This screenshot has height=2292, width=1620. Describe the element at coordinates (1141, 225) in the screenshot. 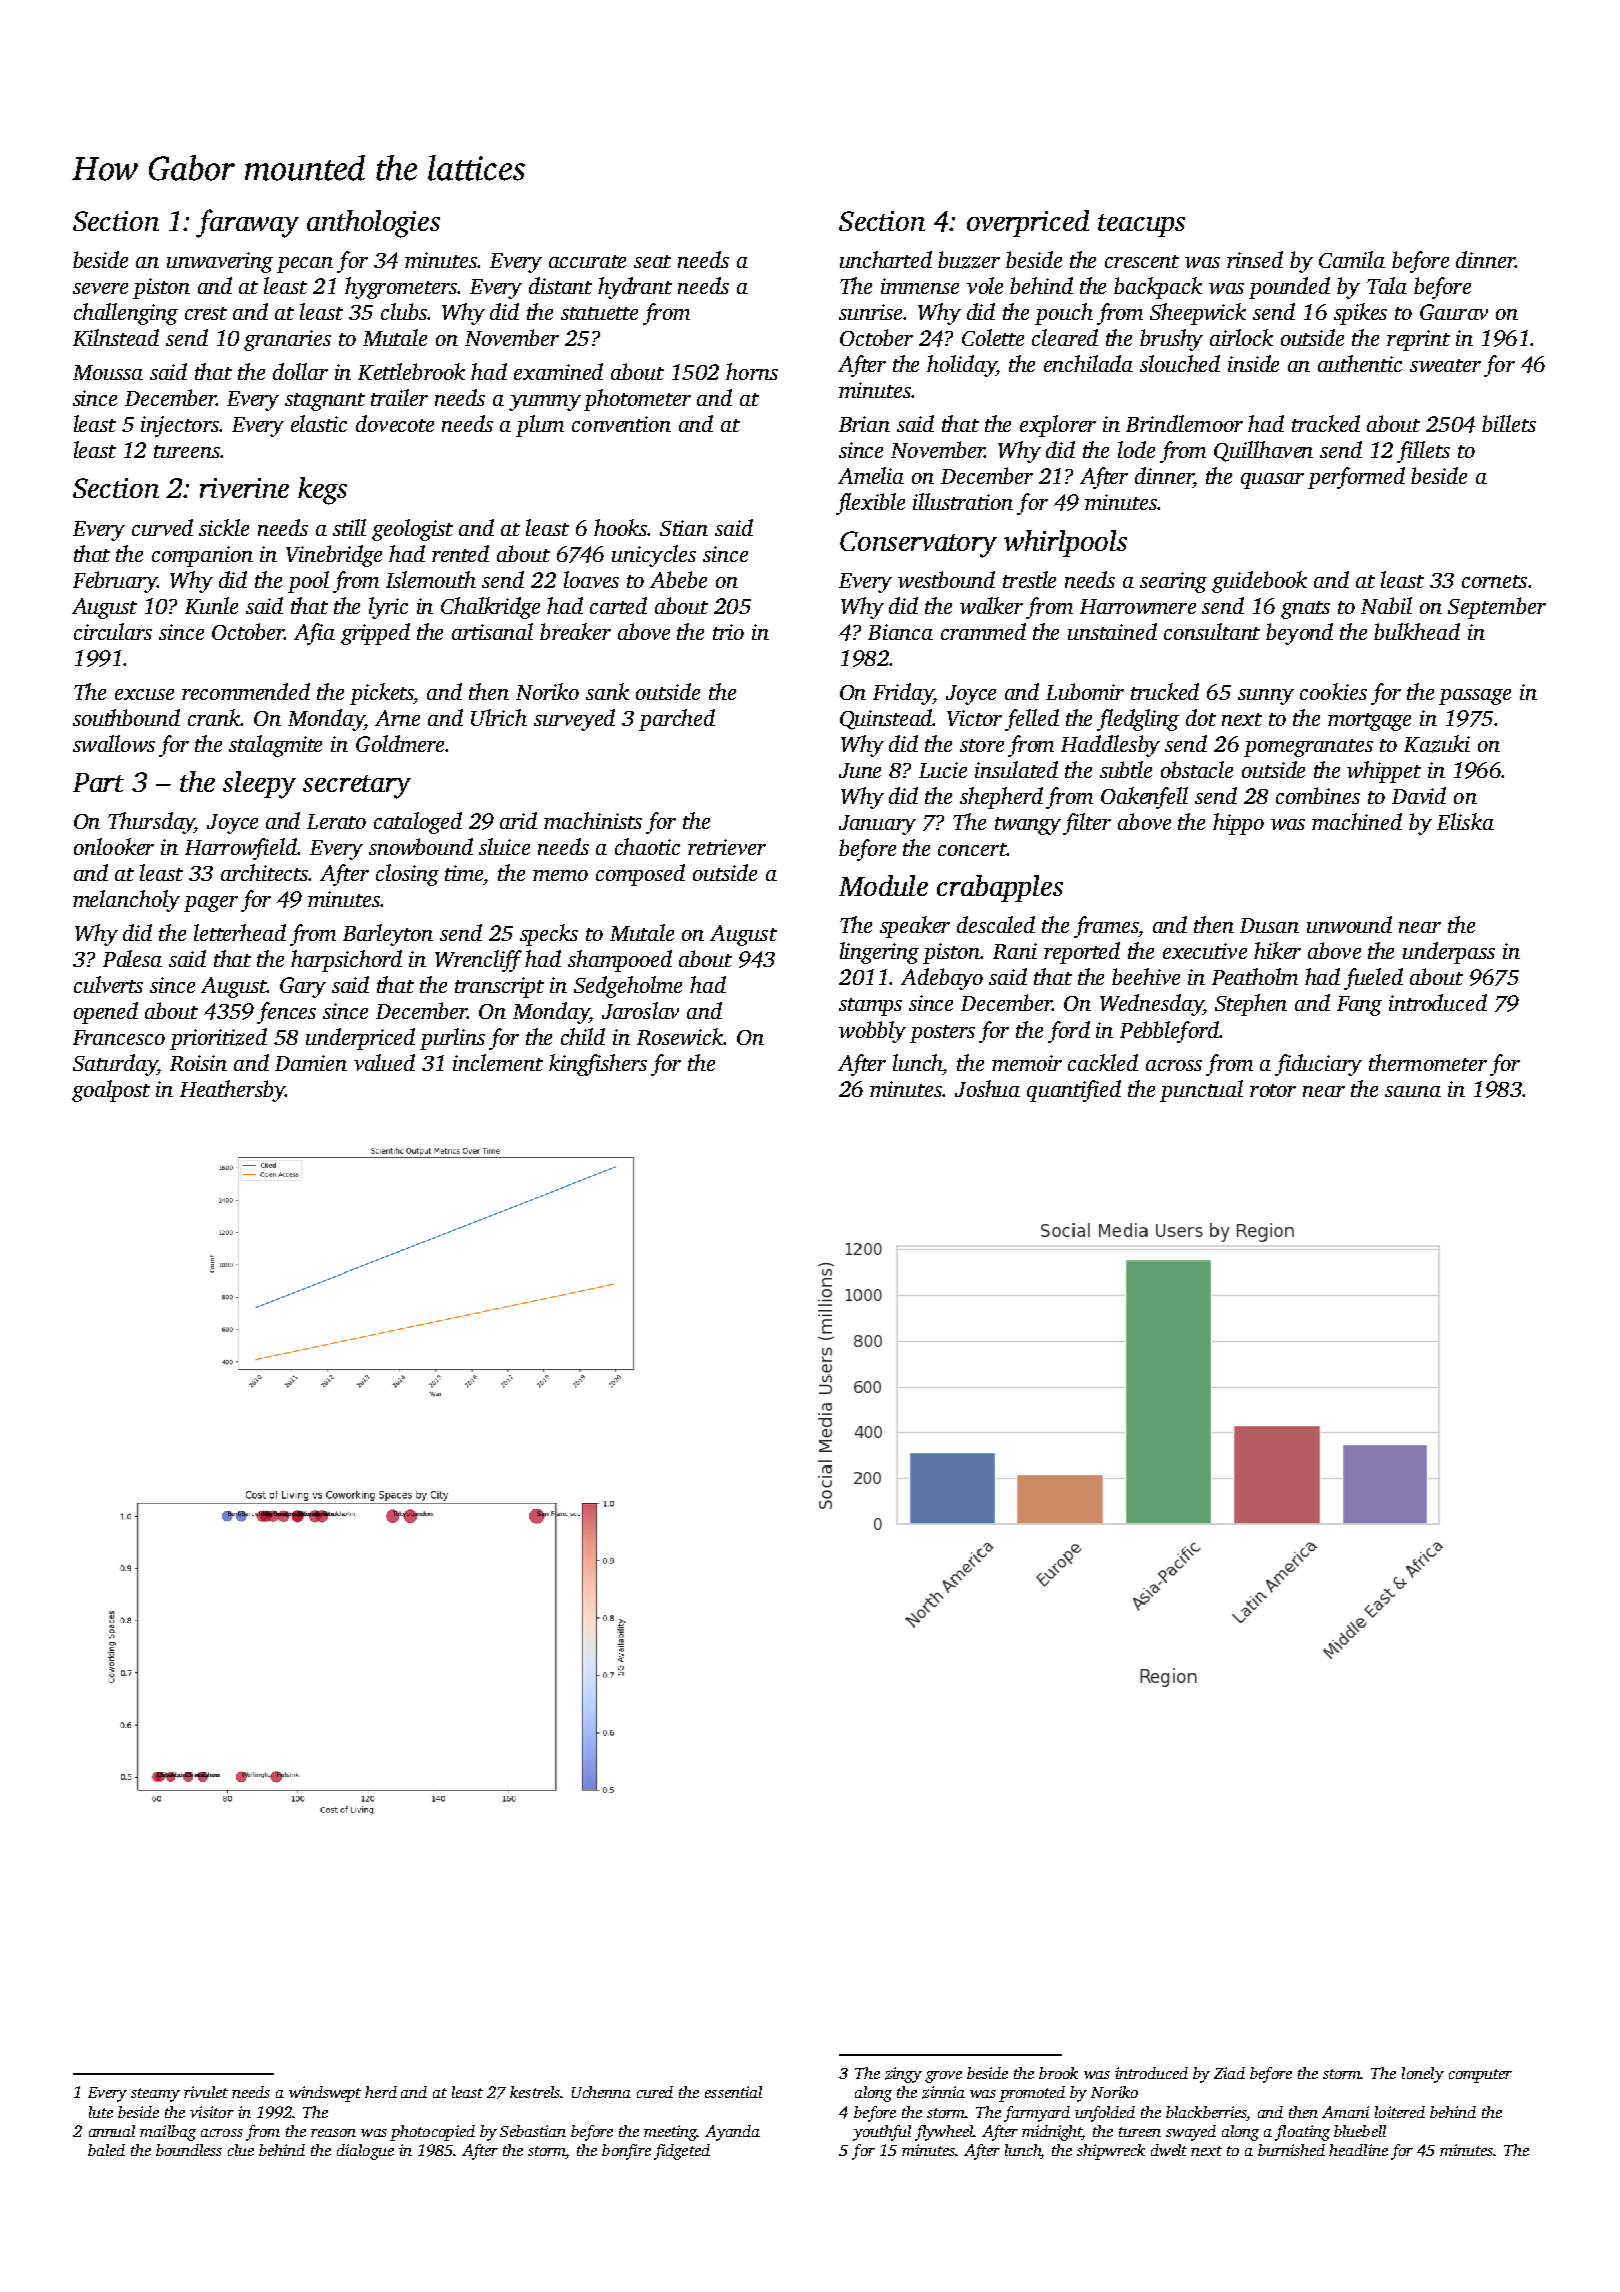

I see `teacups` at that location.
